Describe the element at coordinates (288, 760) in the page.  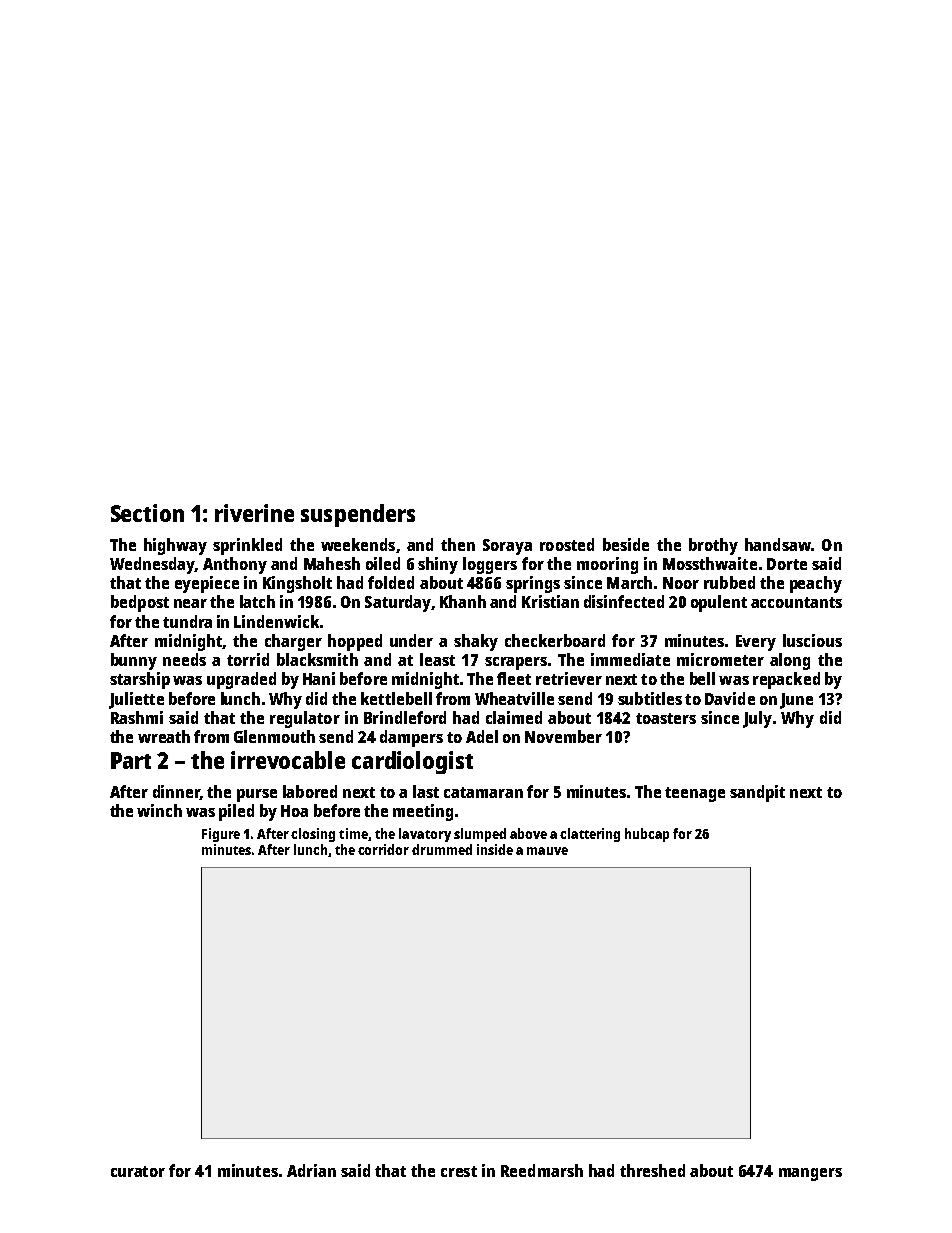
I see `irrevocable` at that location.
